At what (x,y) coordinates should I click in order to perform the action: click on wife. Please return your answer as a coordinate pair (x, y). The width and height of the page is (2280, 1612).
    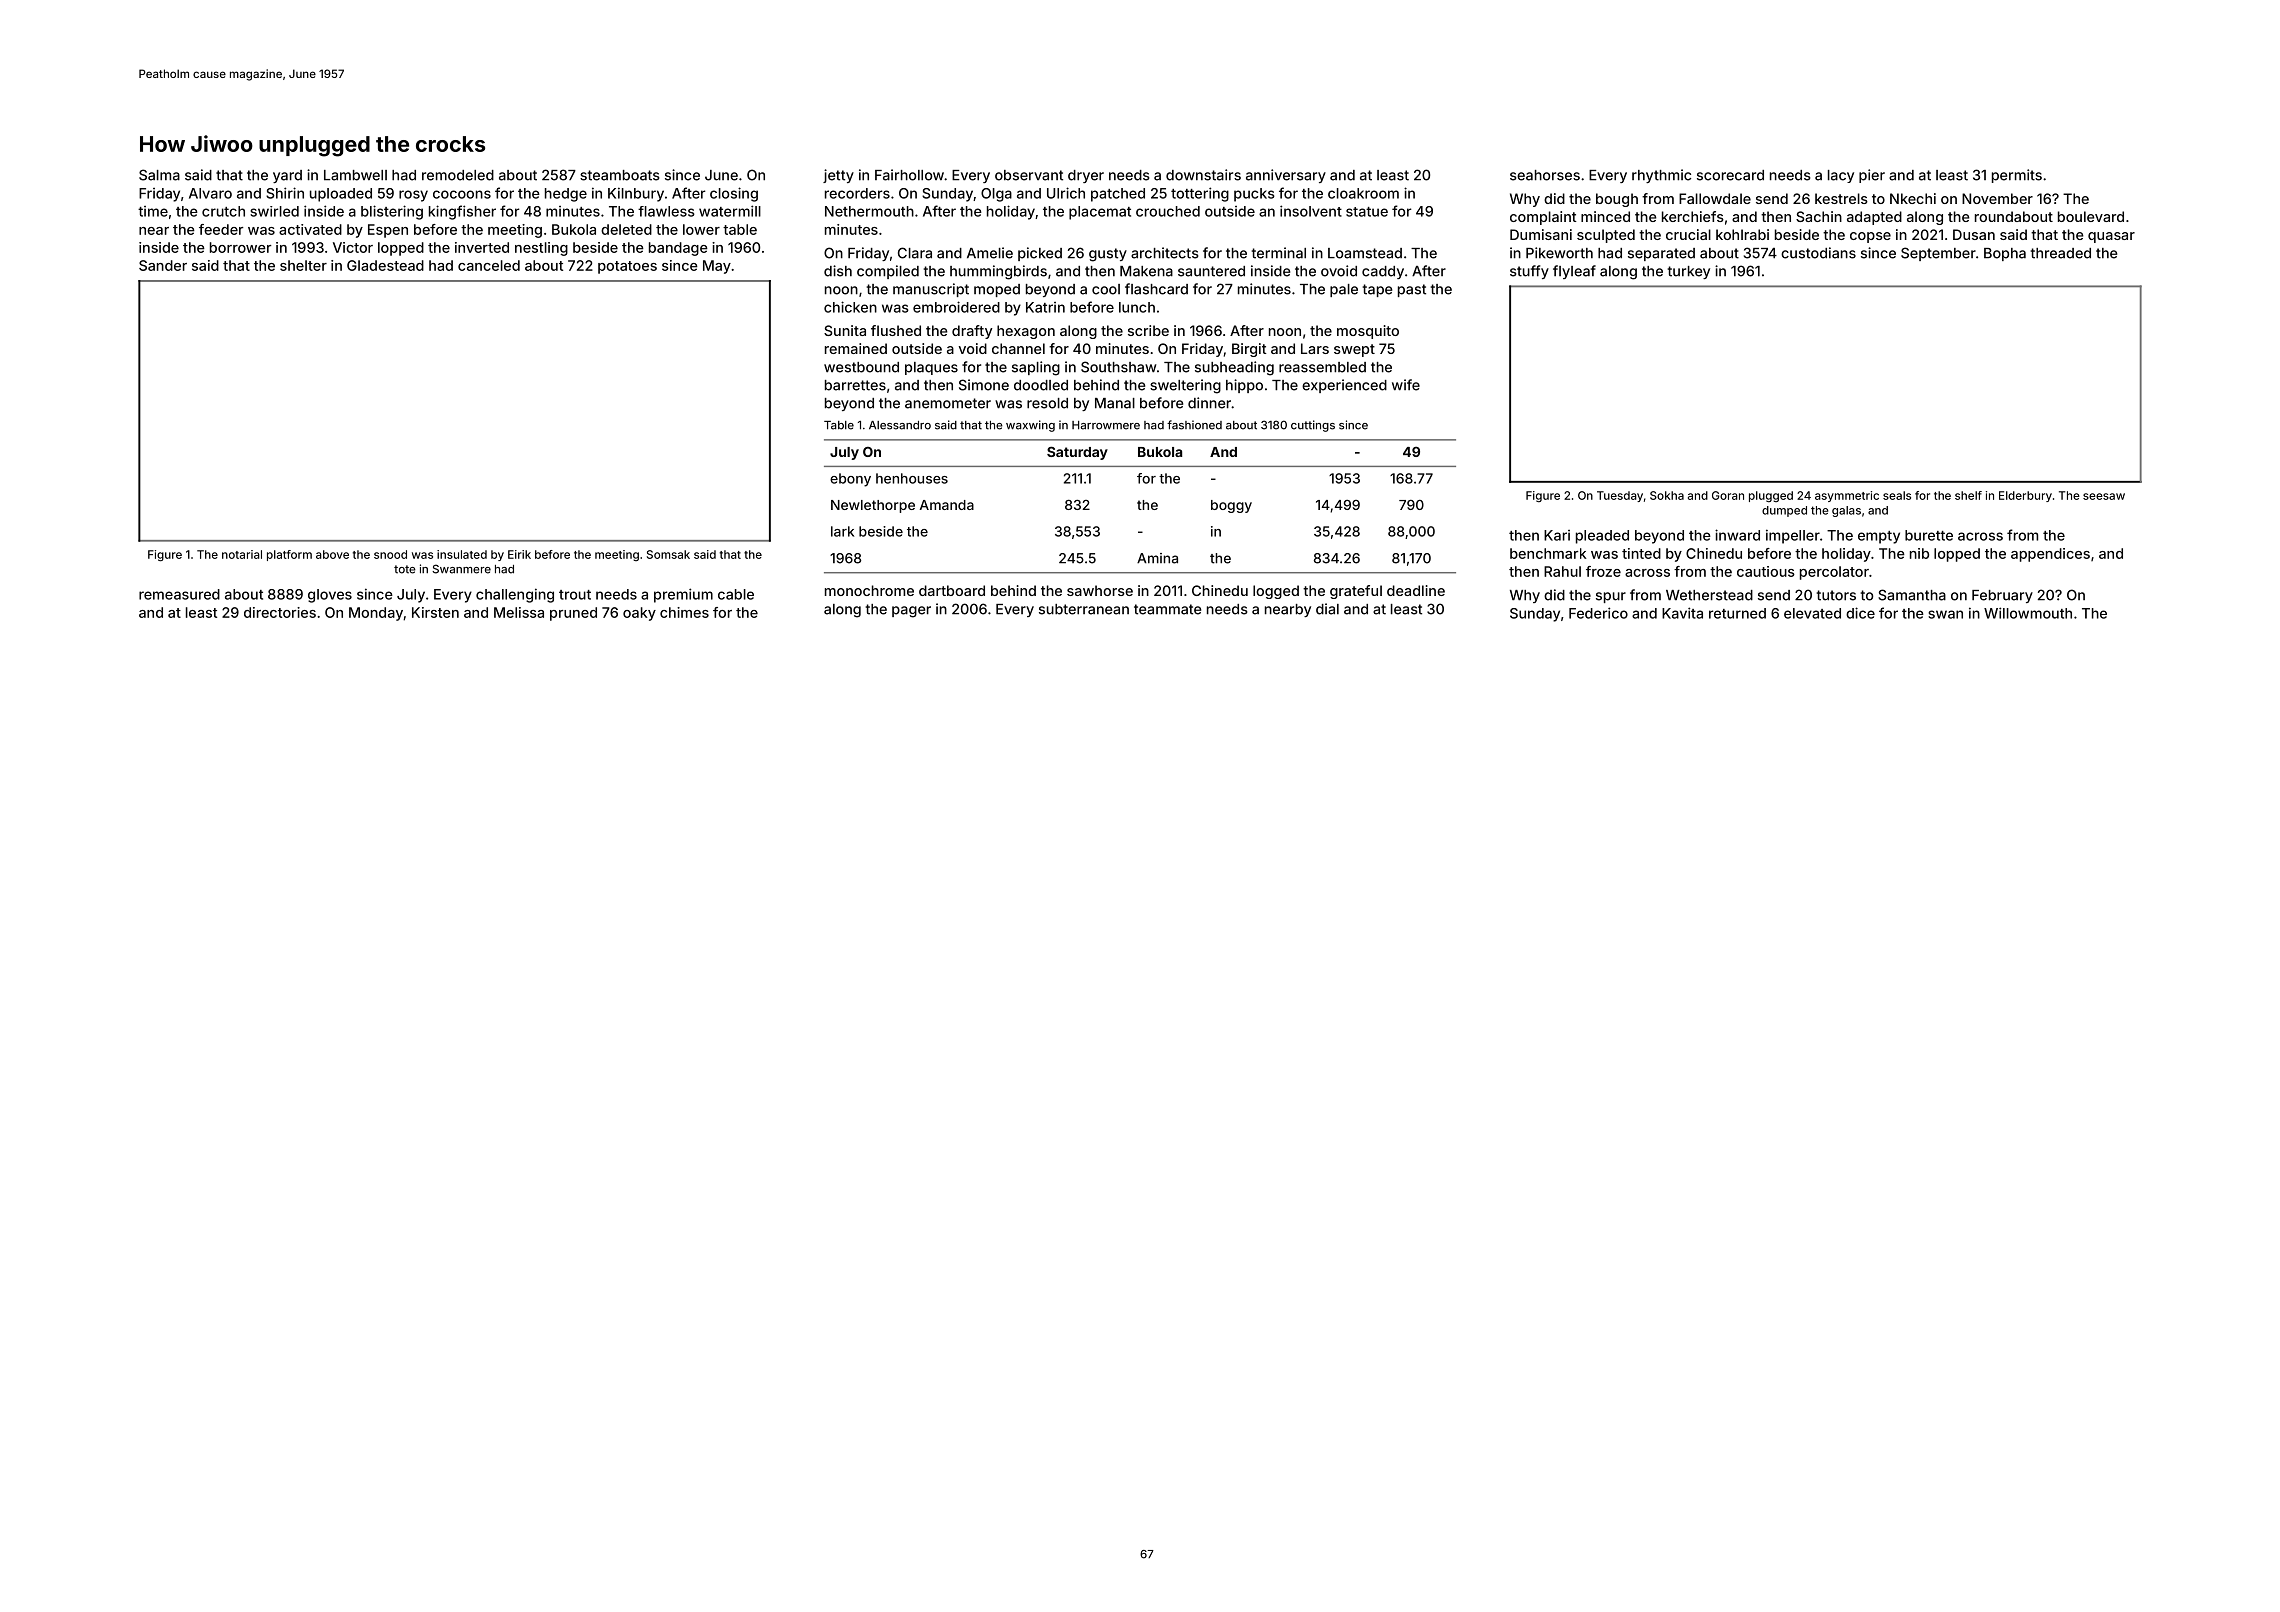
    Looking at the image, I should click on (1406, 385).
